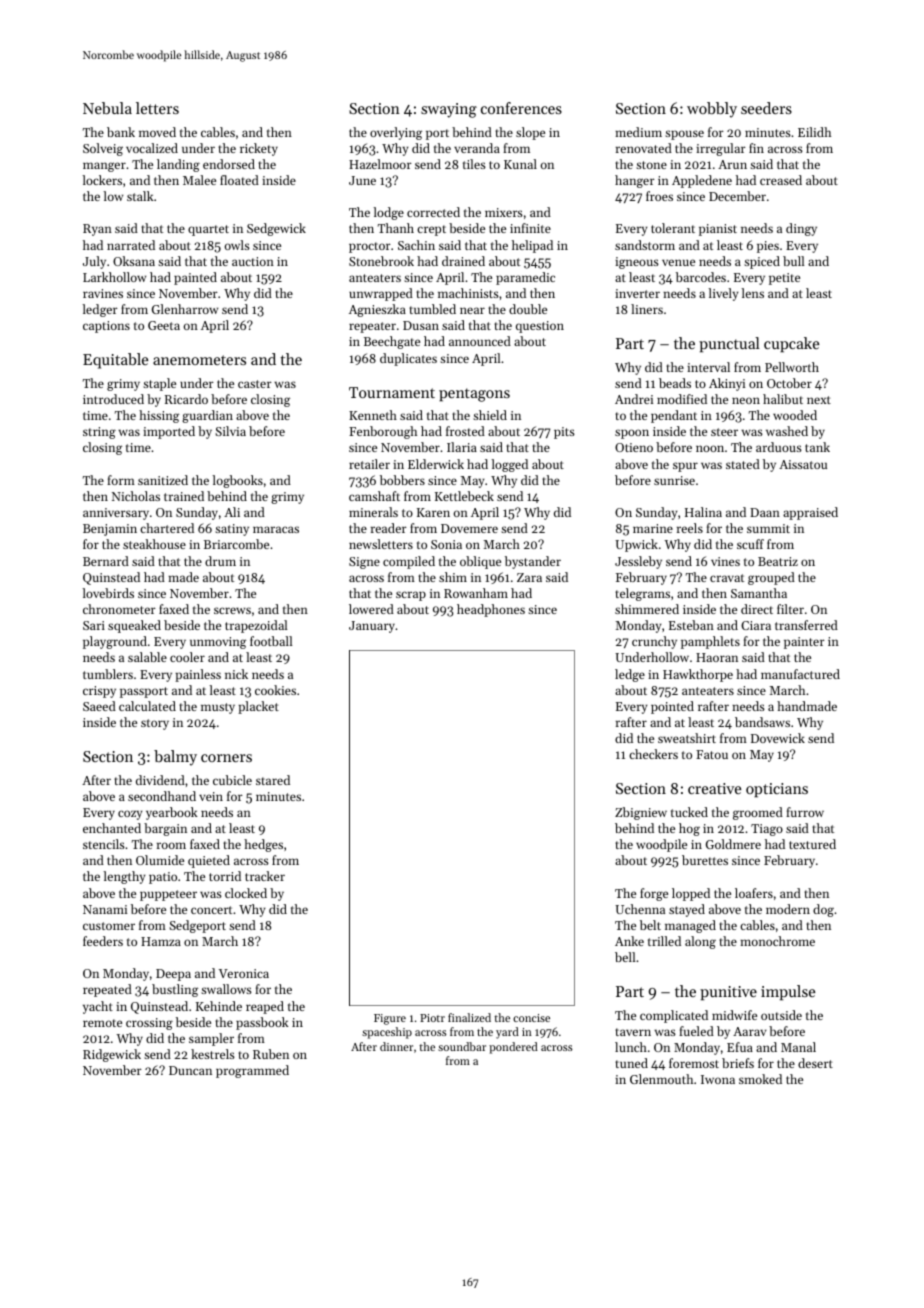 The width and height of the document is (924, 1308). What do you see at coordinates (653, 754) in the document?
I see `checkers` at bounding box center [653, 754].
